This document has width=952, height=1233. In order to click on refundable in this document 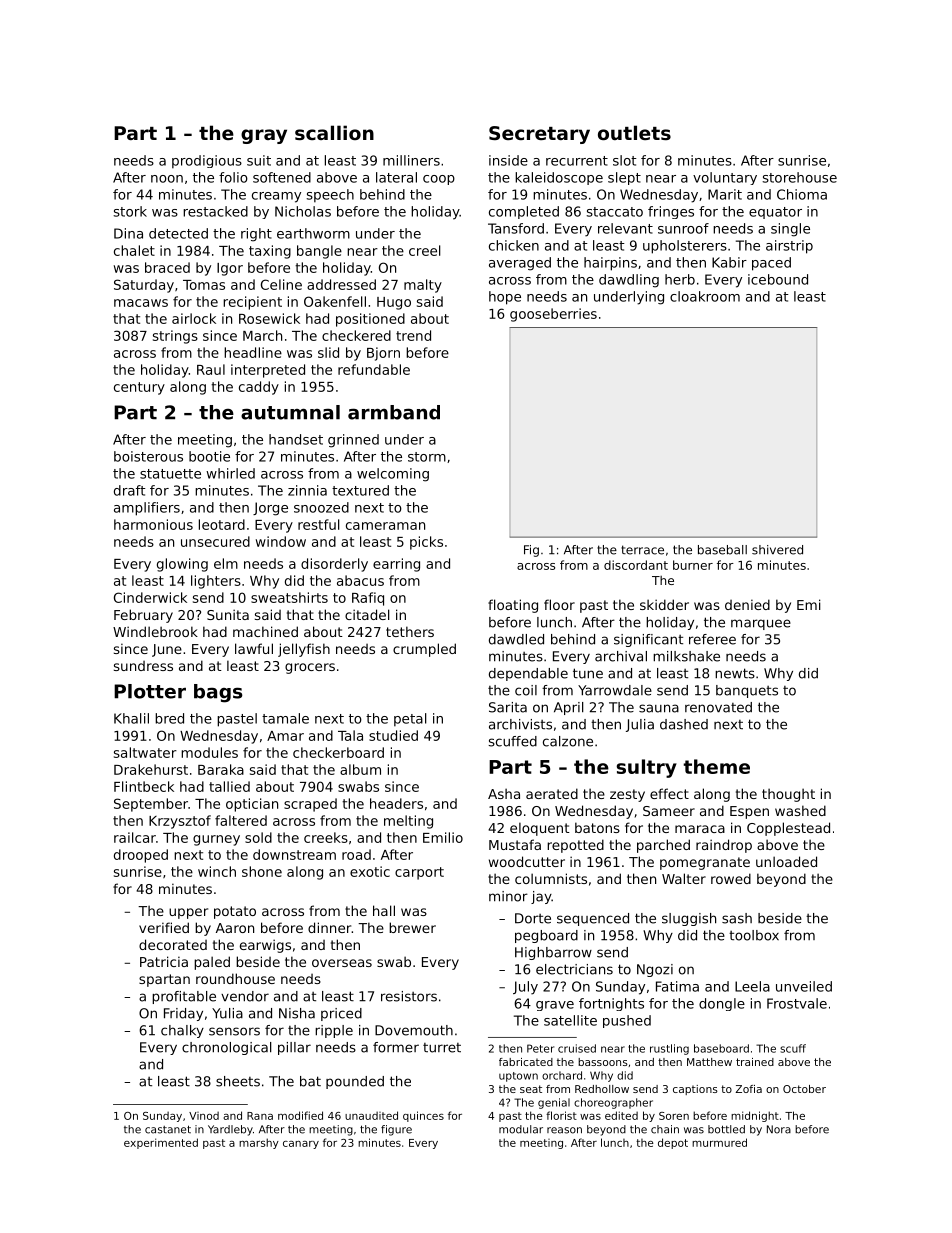, I will do `click(374, 369)`.
